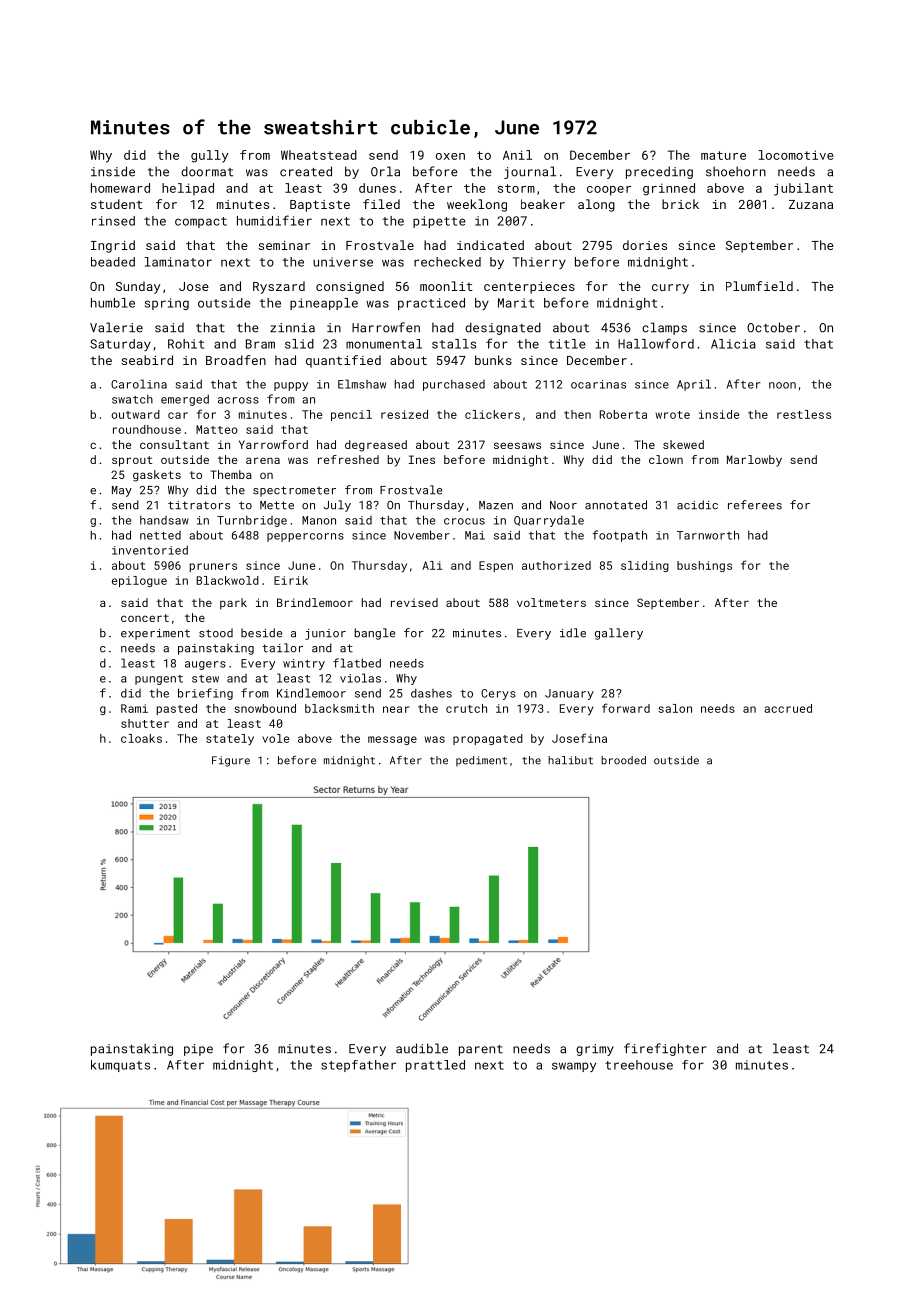 This page has width=924, height=1308. Describe the element at coordinates (788, 708) in the page. I see `accrued` at that location.
